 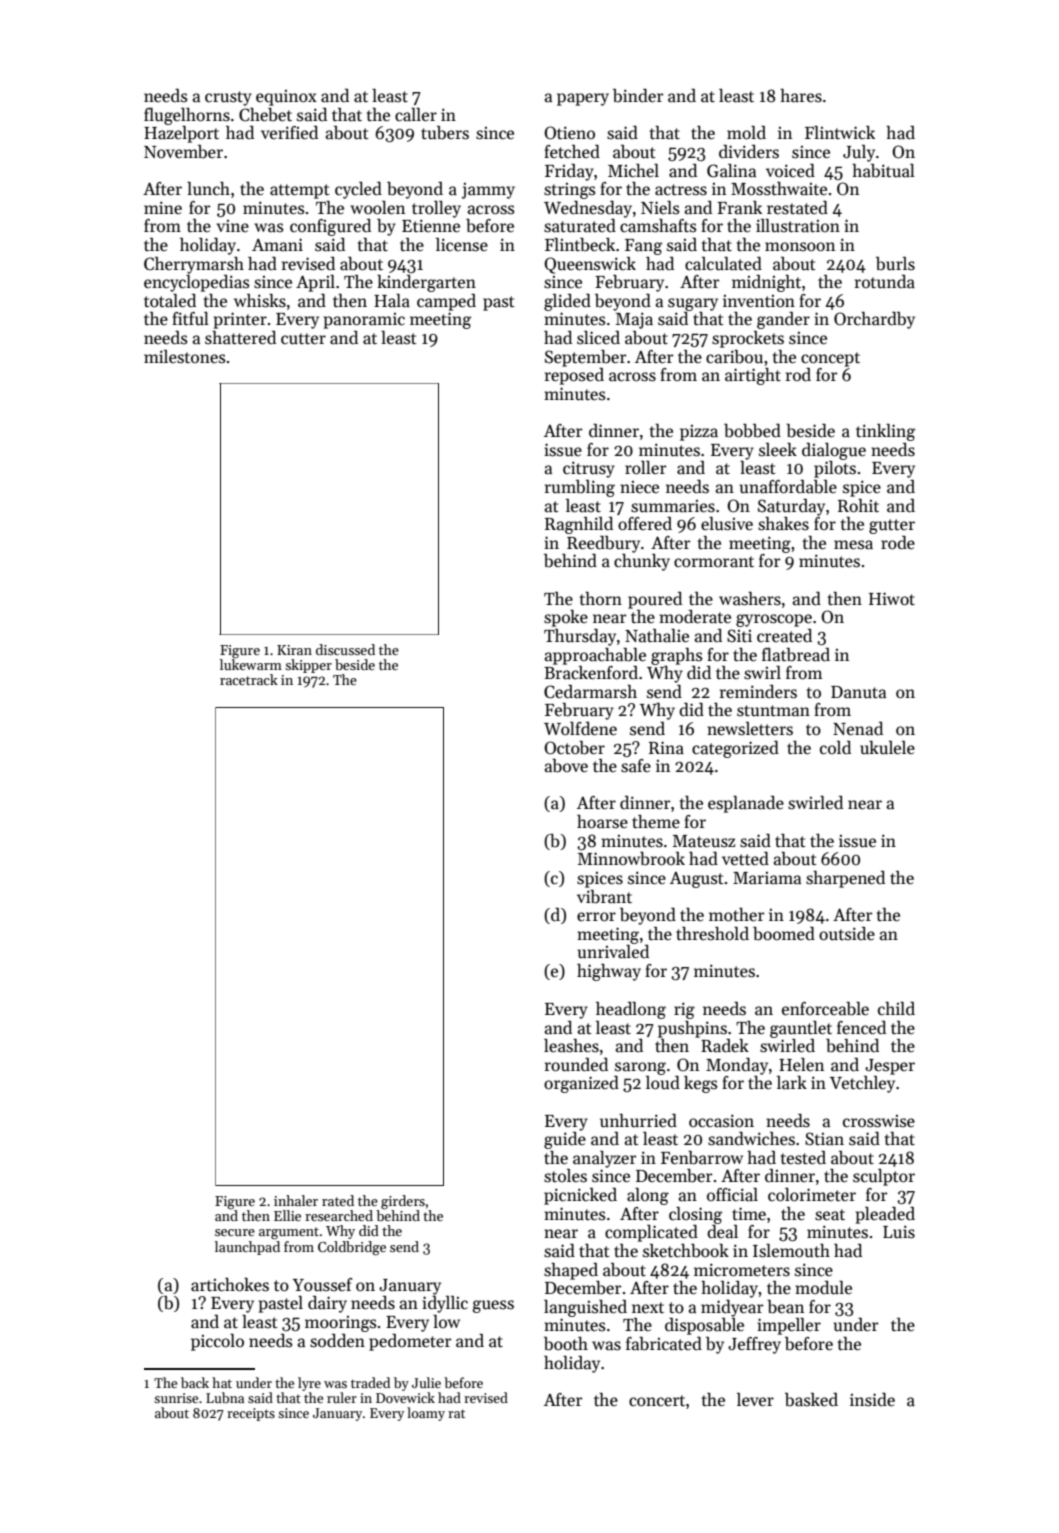 I want to click on camped, so click(x=446, y=302).
